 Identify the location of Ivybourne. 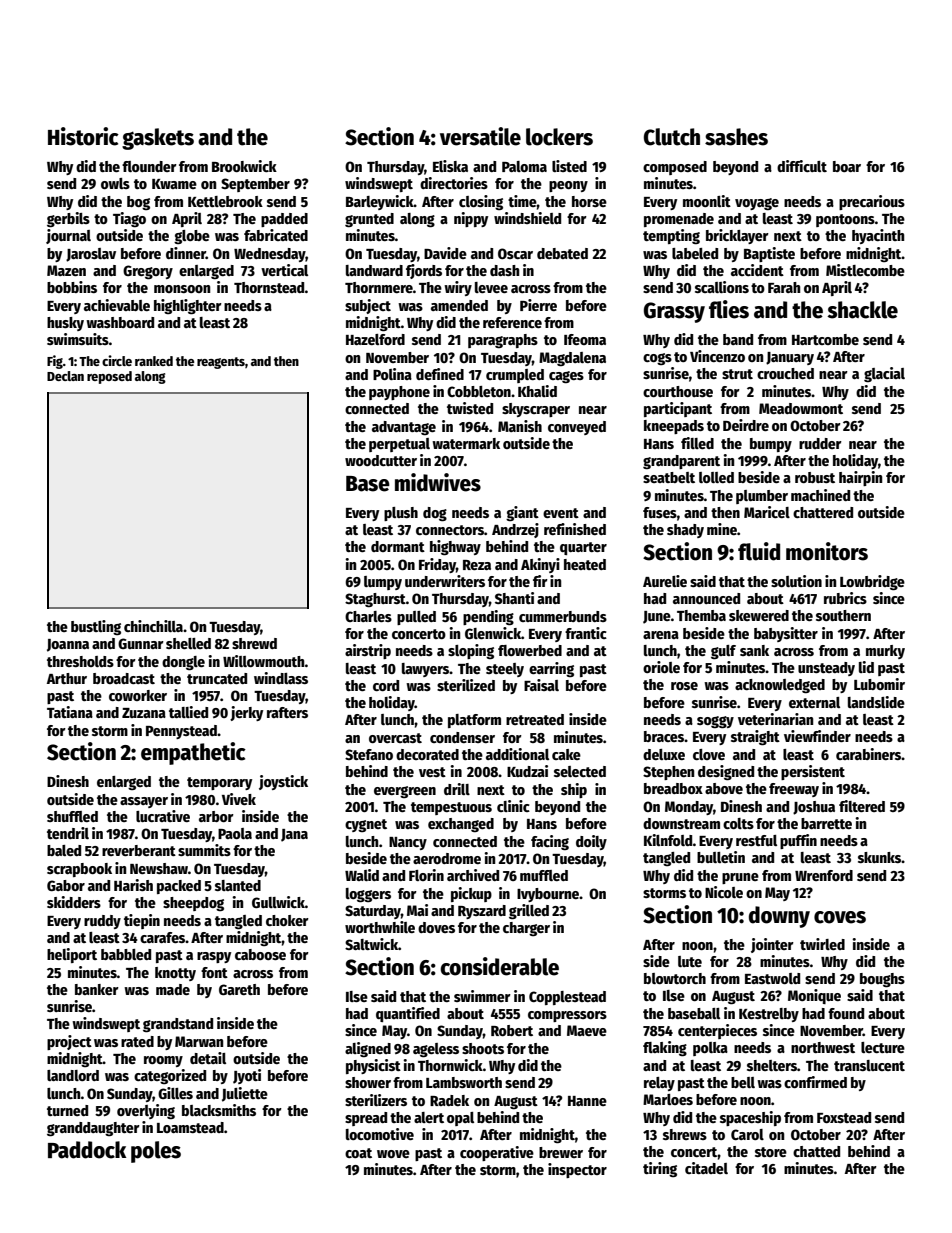
(548, 895).
